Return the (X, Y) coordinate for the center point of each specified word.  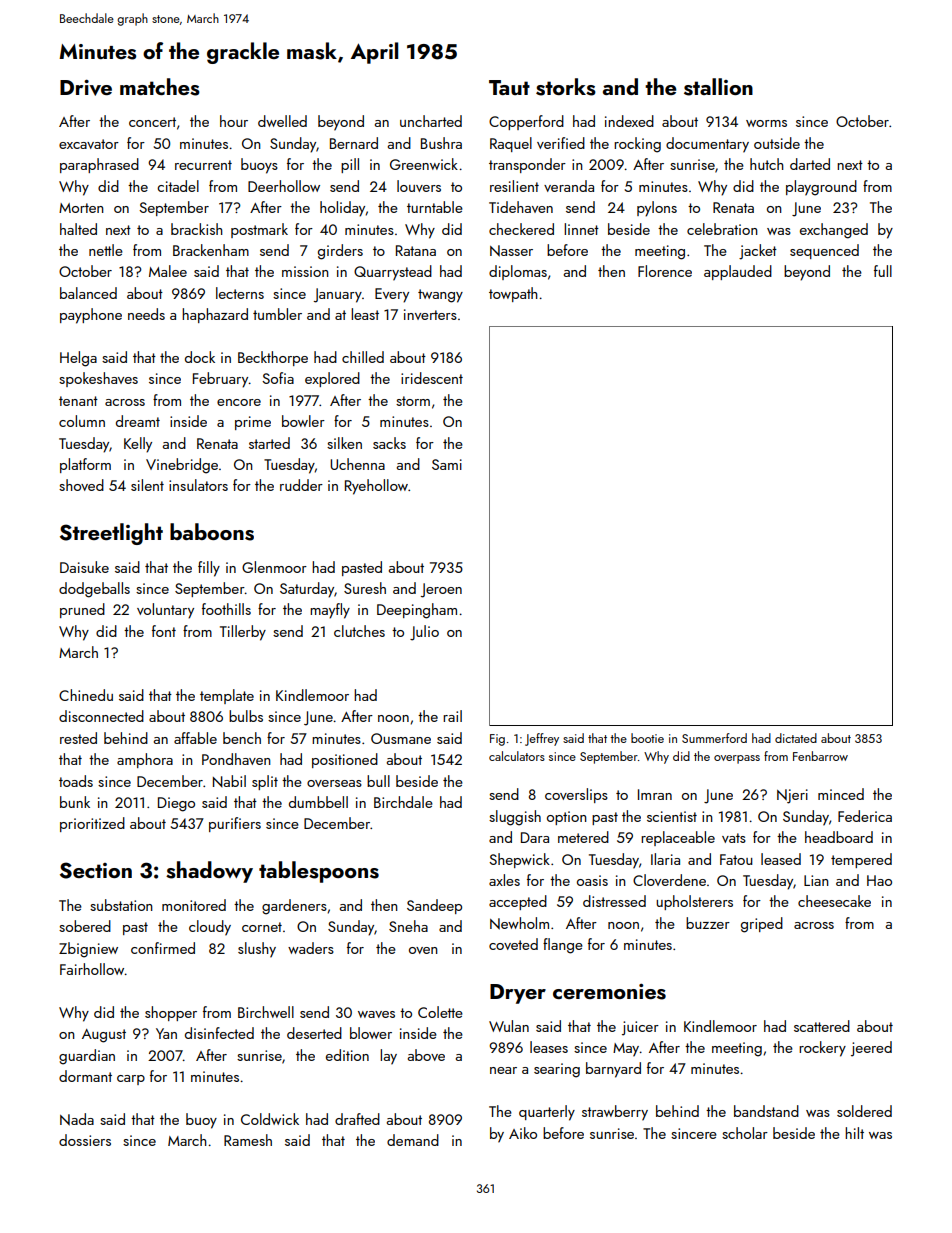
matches (160, 87)
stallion (718, 87)
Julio (424, 633)
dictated (796, 738)
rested (78, 738)
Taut (509, 87)
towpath (513, 294)
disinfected (219, 1033)
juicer (640, 1028)
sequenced (824, 251)
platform (85, 465)
